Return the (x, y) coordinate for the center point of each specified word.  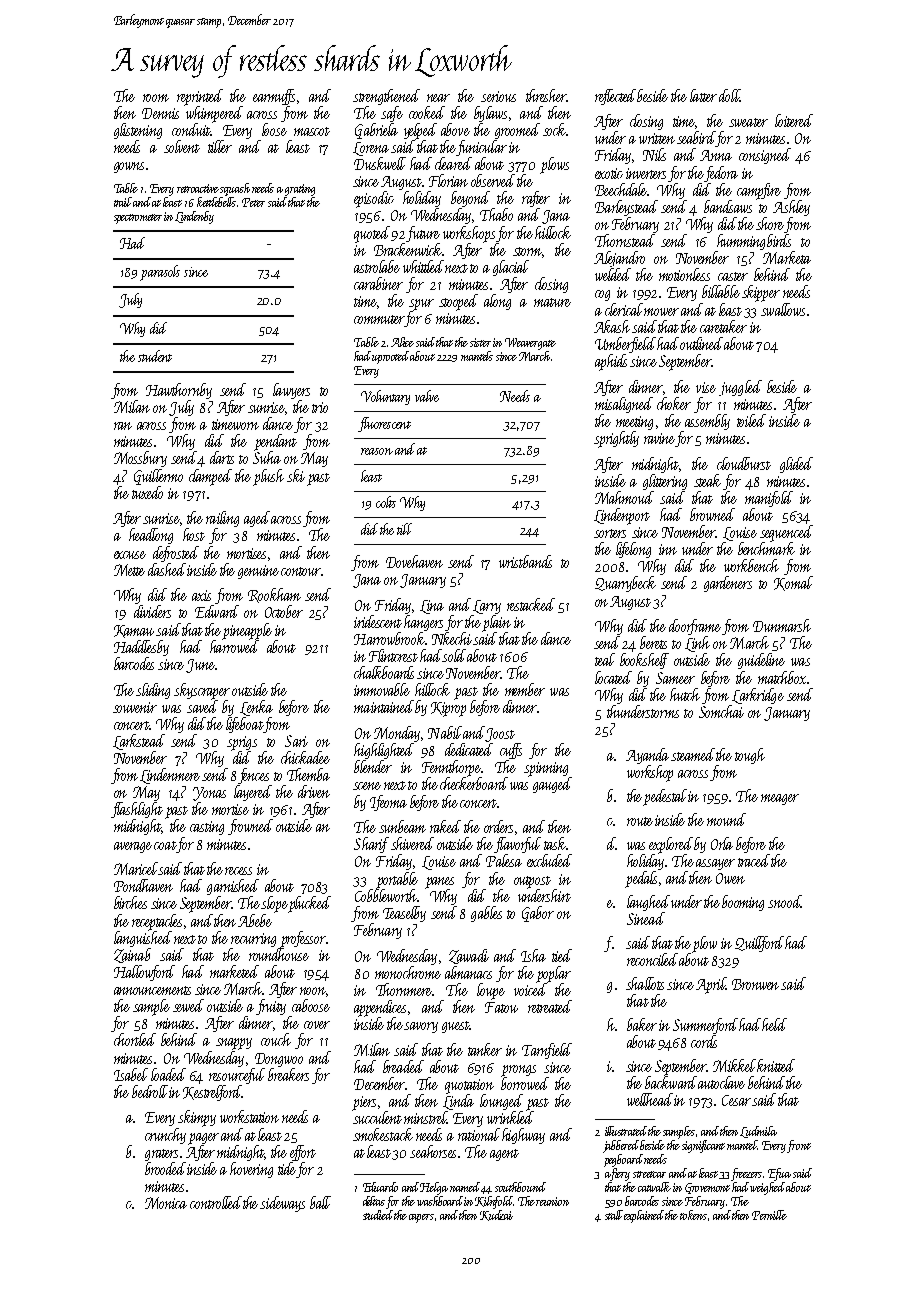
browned (712, 514)
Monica (166, 1203)
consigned (765, 156)
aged (257, 519)
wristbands (525, 561)
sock (554, 129)
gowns (129, 167)
